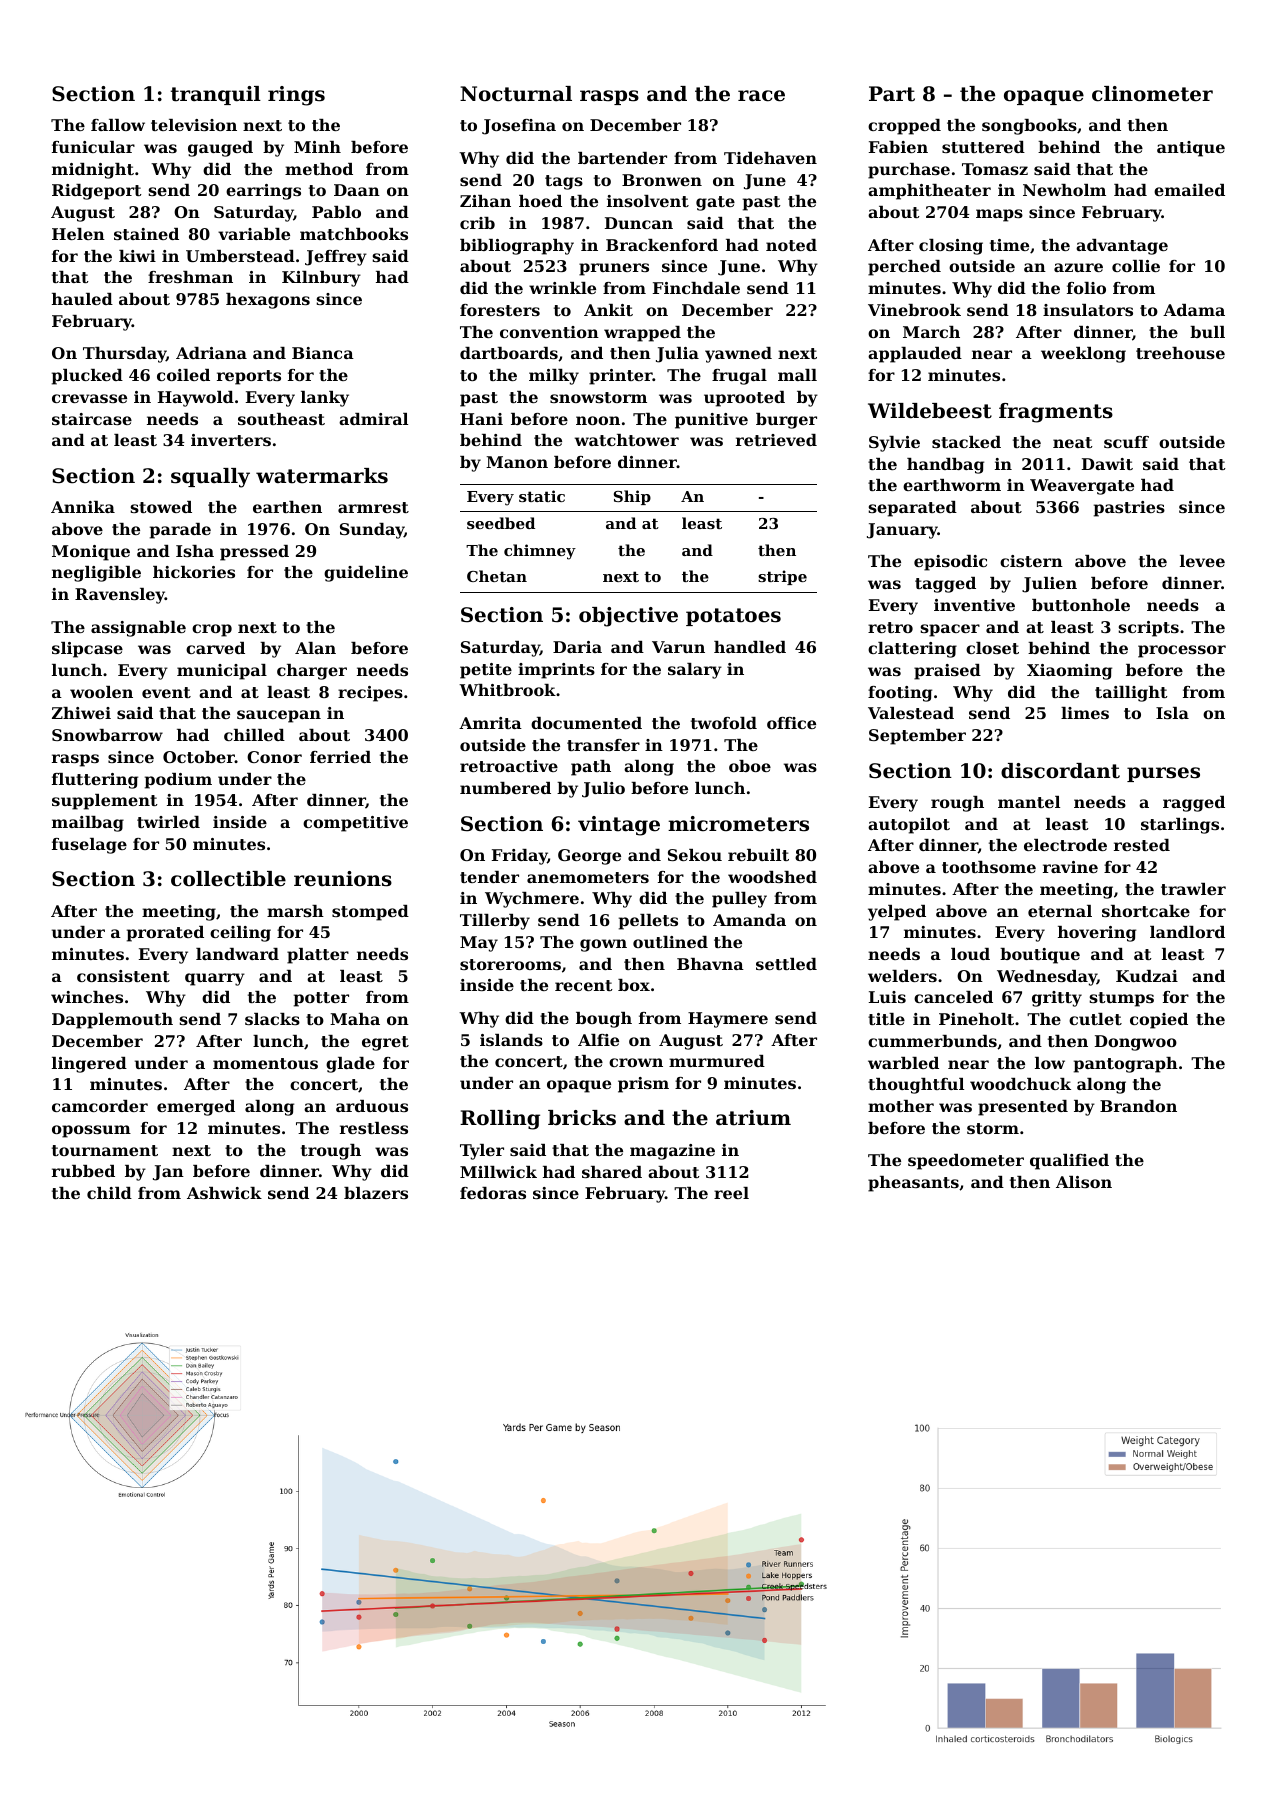 The height and width of the screenshot is (1806, 1277). What do you see at coordinates (608, 310) in the screenshot?
I see `Ankit` at bounding box center [608, 310].
